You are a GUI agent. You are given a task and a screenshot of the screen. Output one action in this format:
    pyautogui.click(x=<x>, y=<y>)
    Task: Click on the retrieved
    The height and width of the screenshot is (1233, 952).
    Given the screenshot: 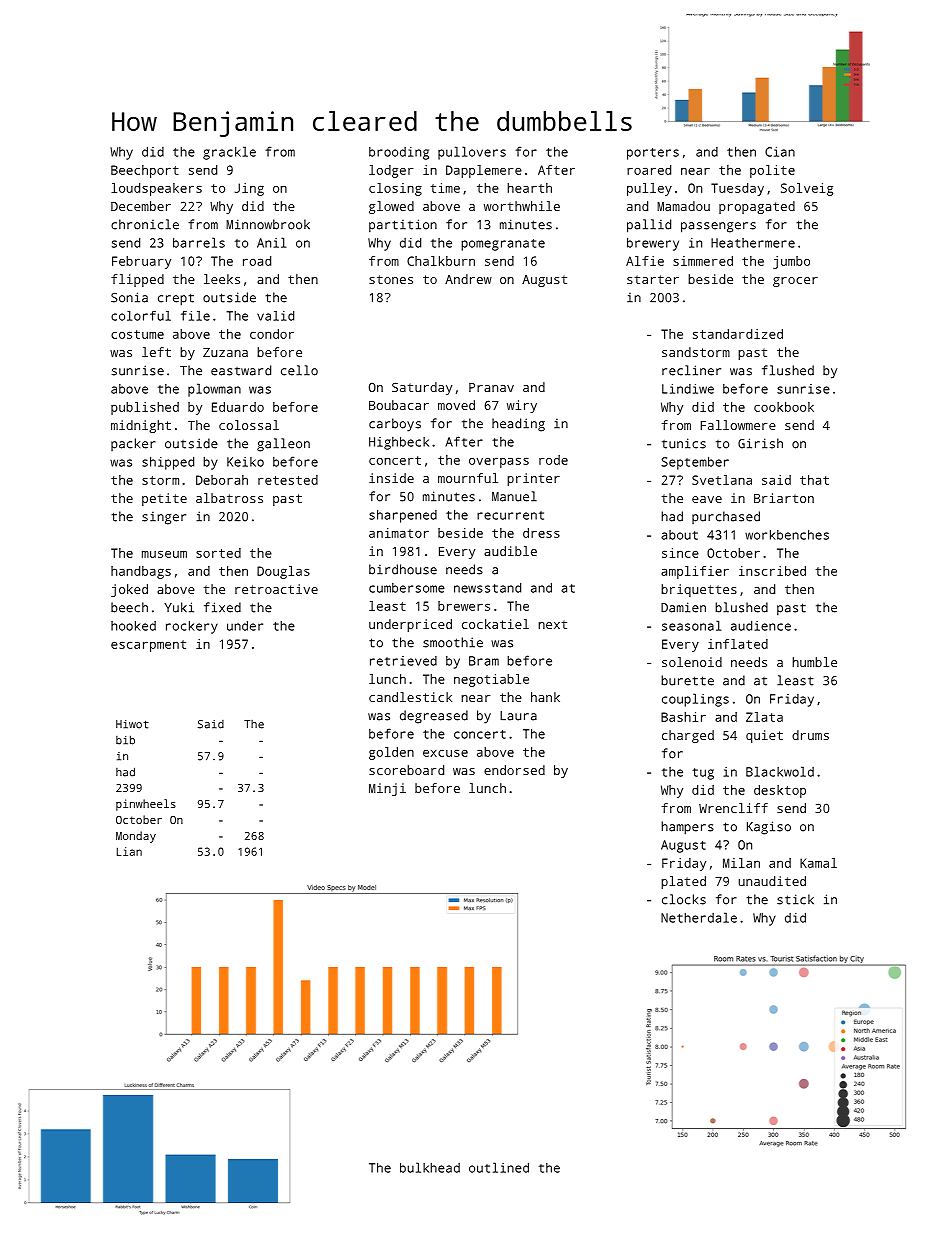 What is the action you would take?
    pyautogui.click(x=403, y=661)
